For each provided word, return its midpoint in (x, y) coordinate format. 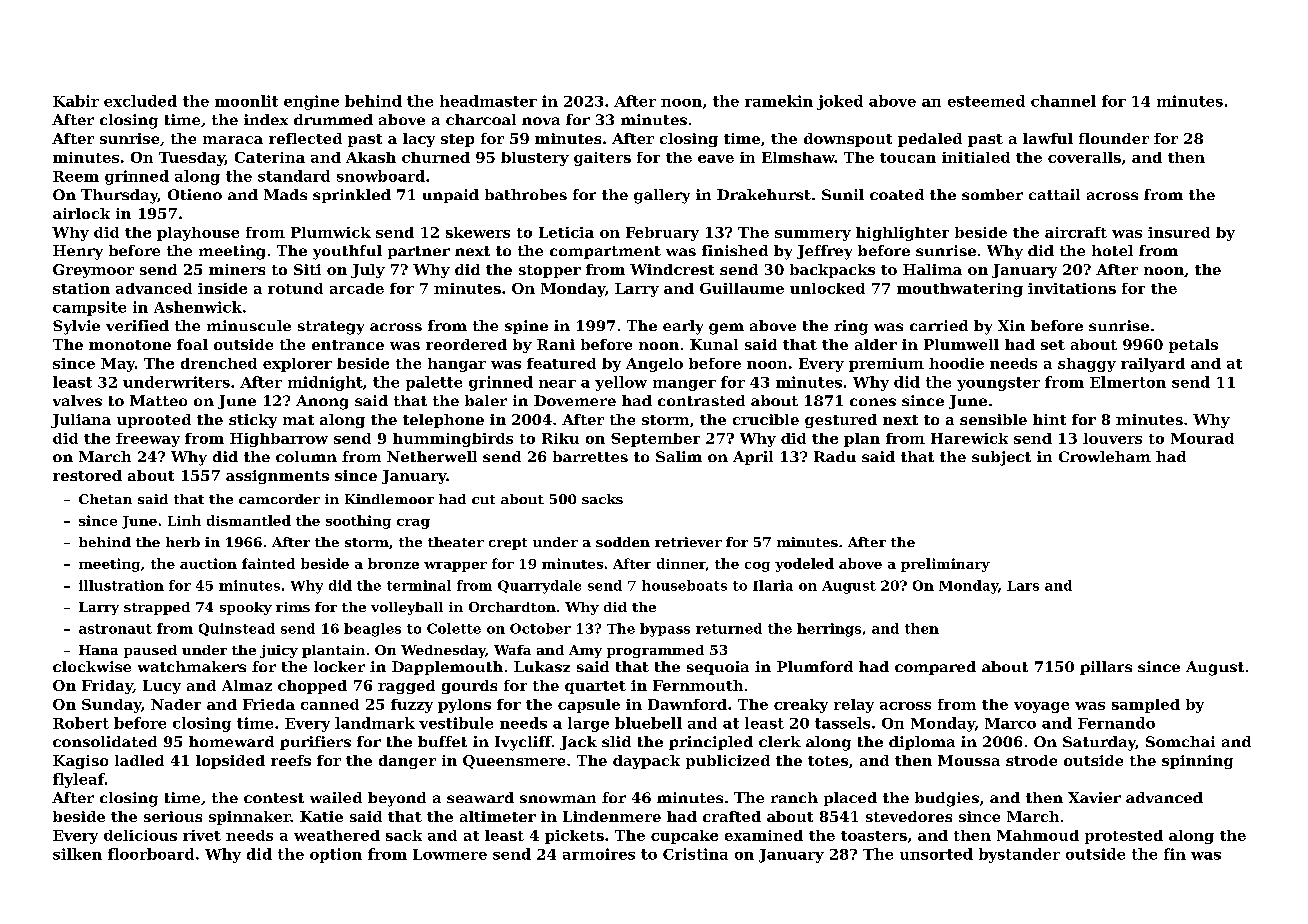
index (266, 119)
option (336, 855)
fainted (268, 563)
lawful (1048, 138)
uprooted (154, 421)
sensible (993, 419)
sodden (623, 542)
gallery (662, 196)
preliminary (945, 565)
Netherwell (432, 456)
